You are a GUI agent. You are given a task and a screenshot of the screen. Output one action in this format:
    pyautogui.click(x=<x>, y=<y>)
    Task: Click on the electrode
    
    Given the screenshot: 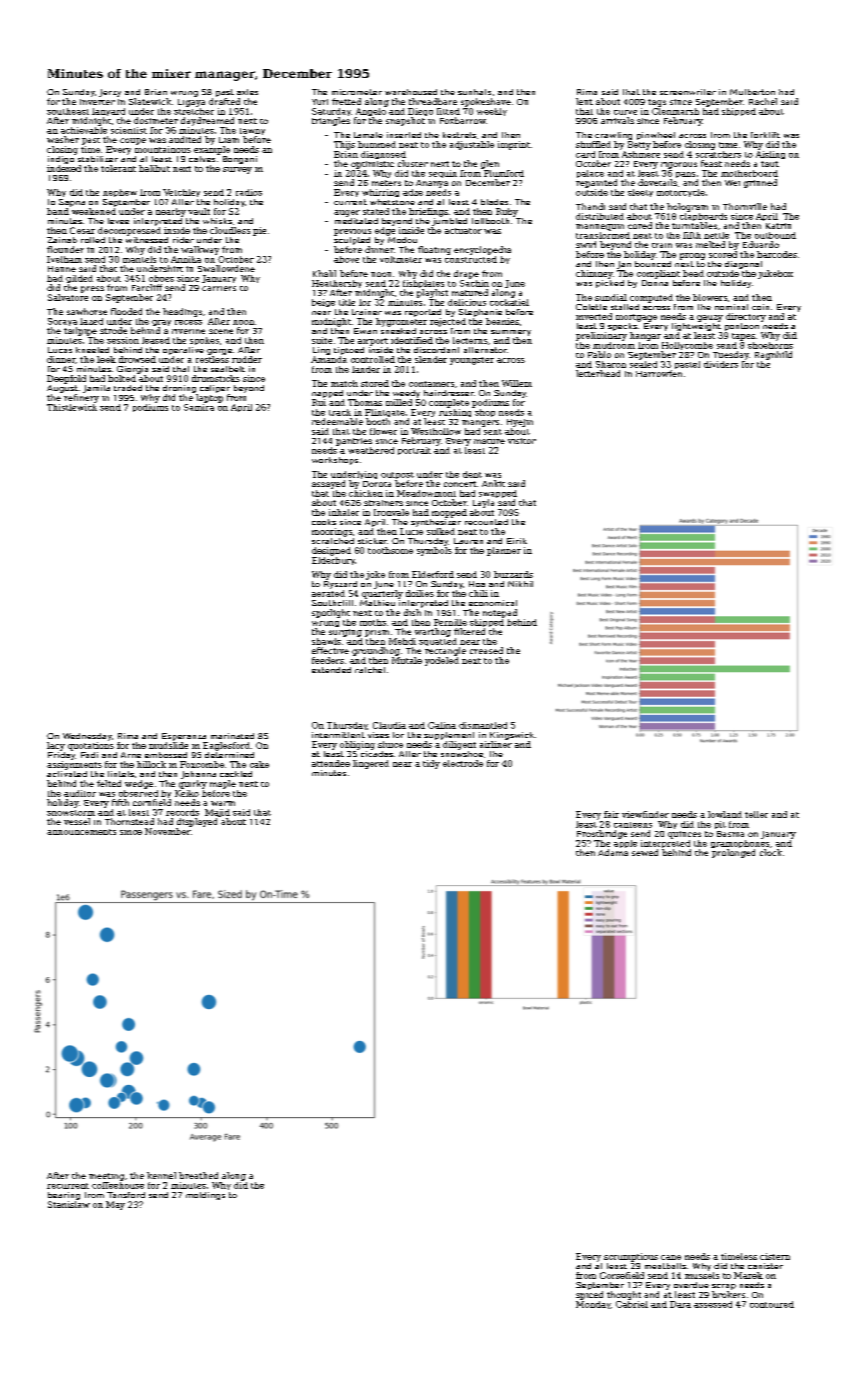 What is the action you would take?
    pyautogui.click(x=463, y=763)
